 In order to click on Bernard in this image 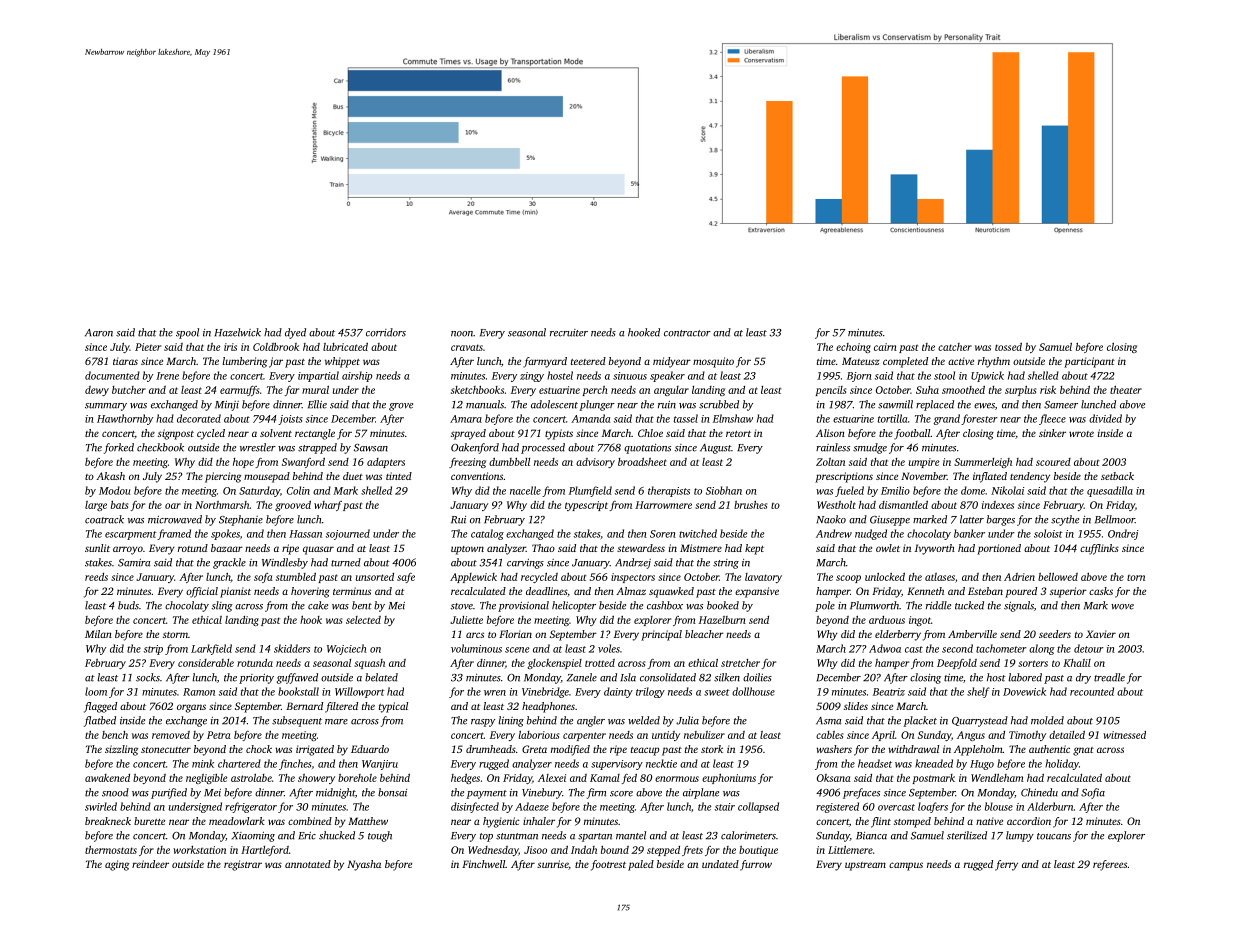, I will do `click(304, 706)`.
